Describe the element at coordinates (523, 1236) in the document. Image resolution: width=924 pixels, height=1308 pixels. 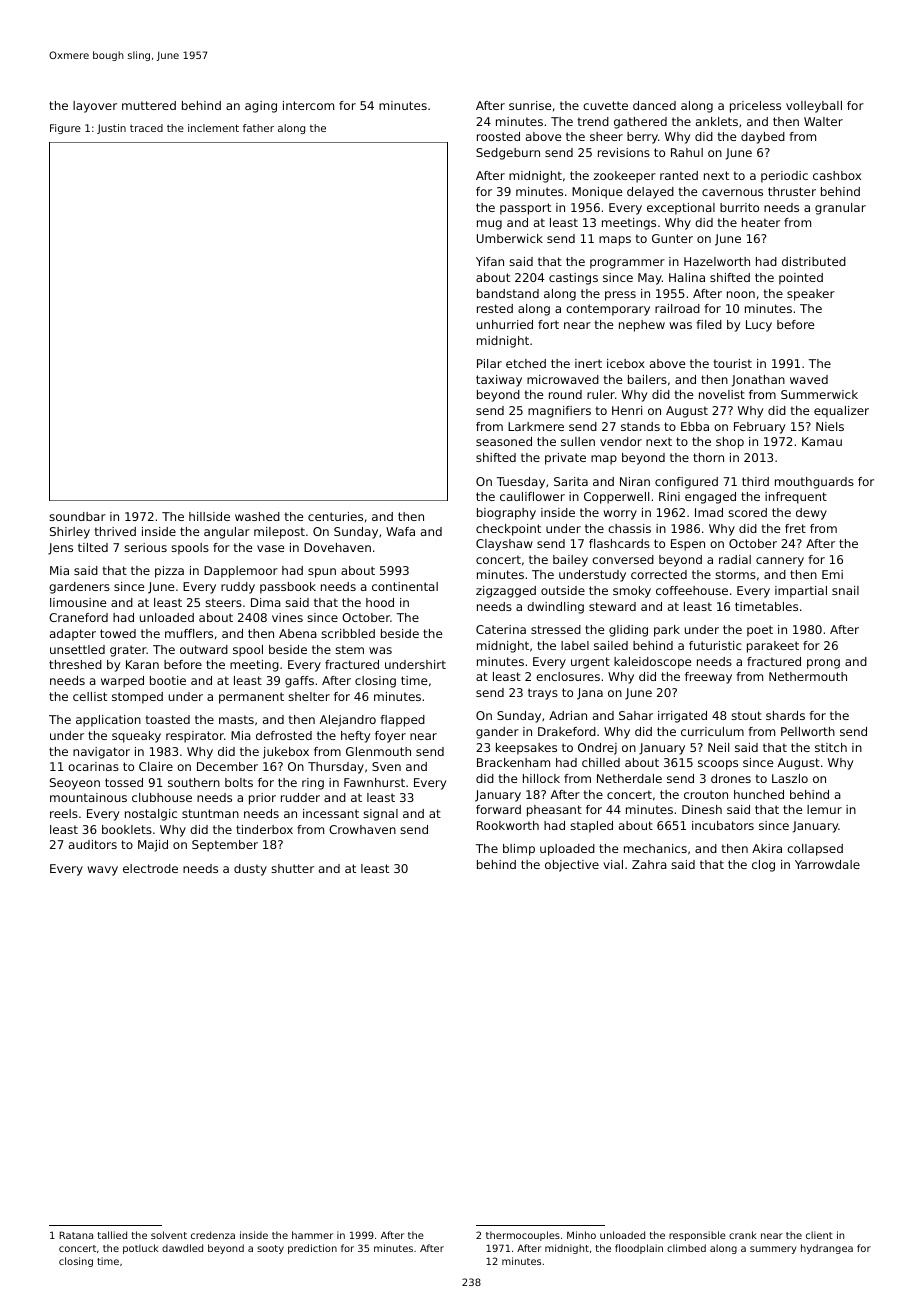
I see `thermocouples` at that location.
